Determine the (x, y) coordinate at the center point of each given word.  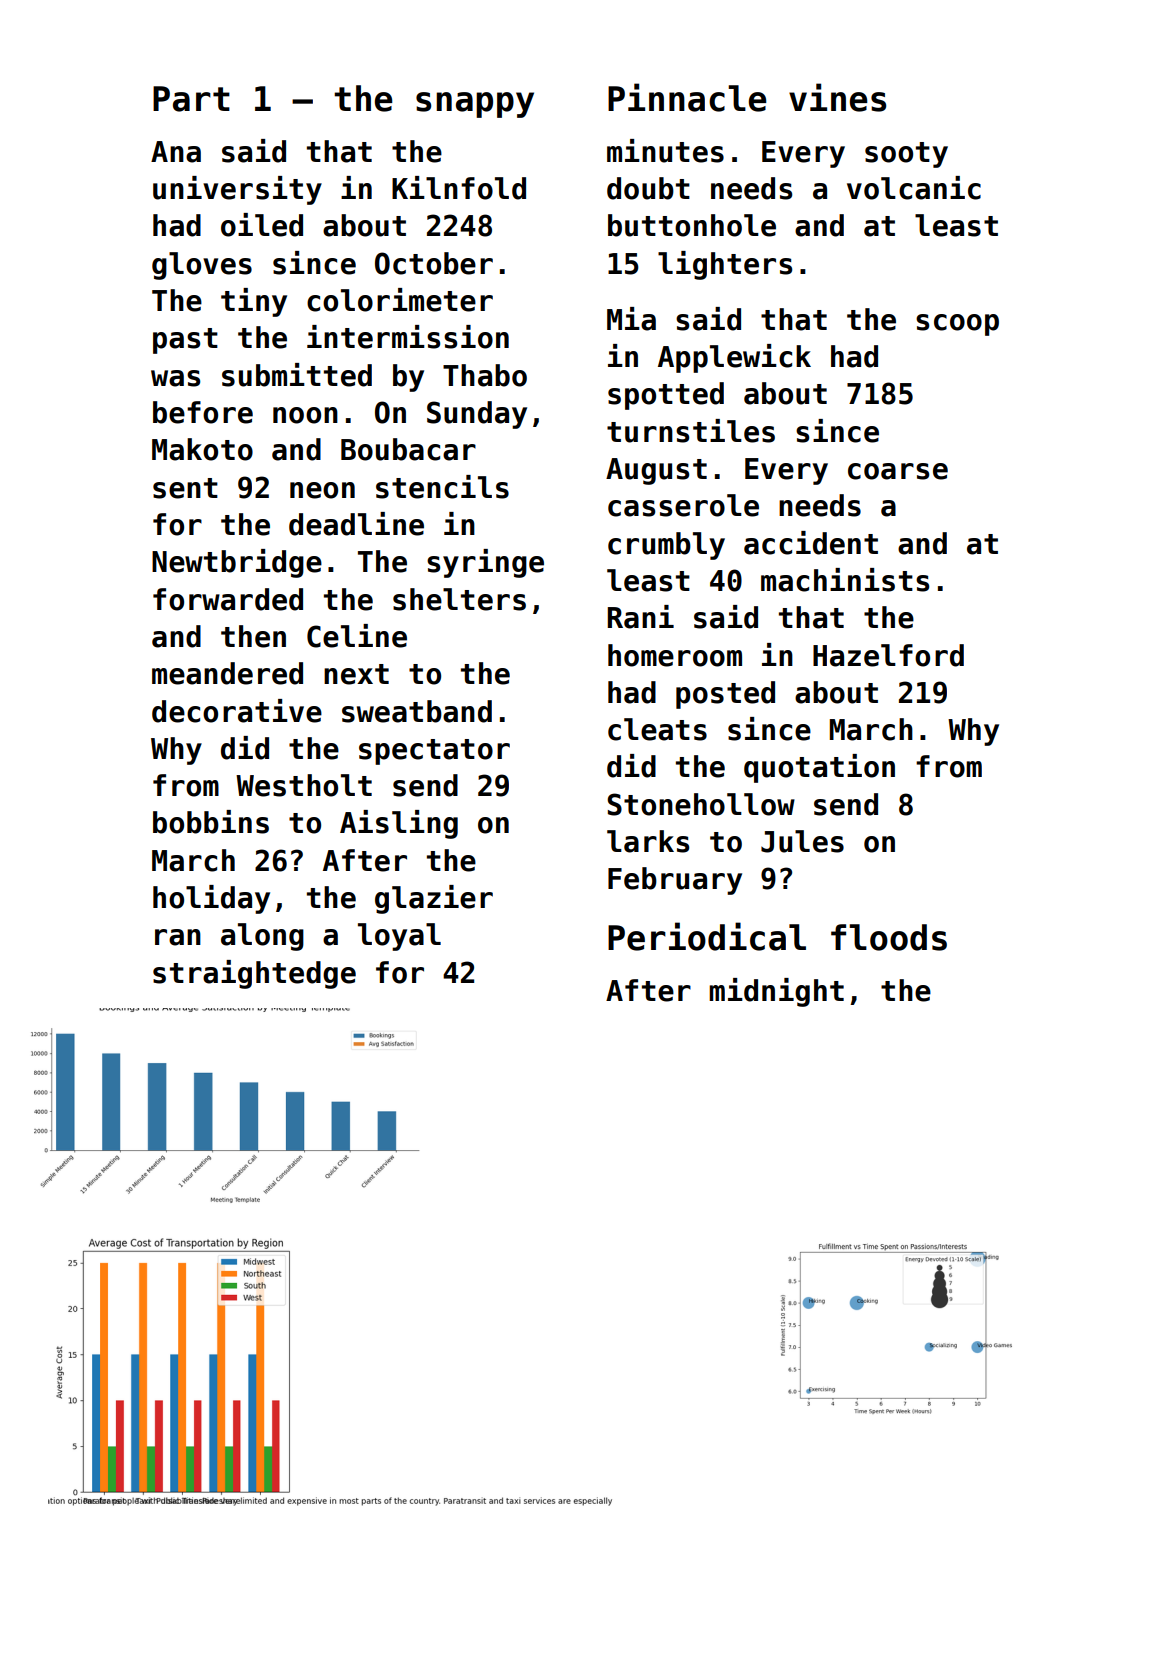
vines (837, 97)
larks (648, 841)
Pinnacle (687, 97)
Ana (176, 152)
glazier (434, 899)
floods (889, 937)
